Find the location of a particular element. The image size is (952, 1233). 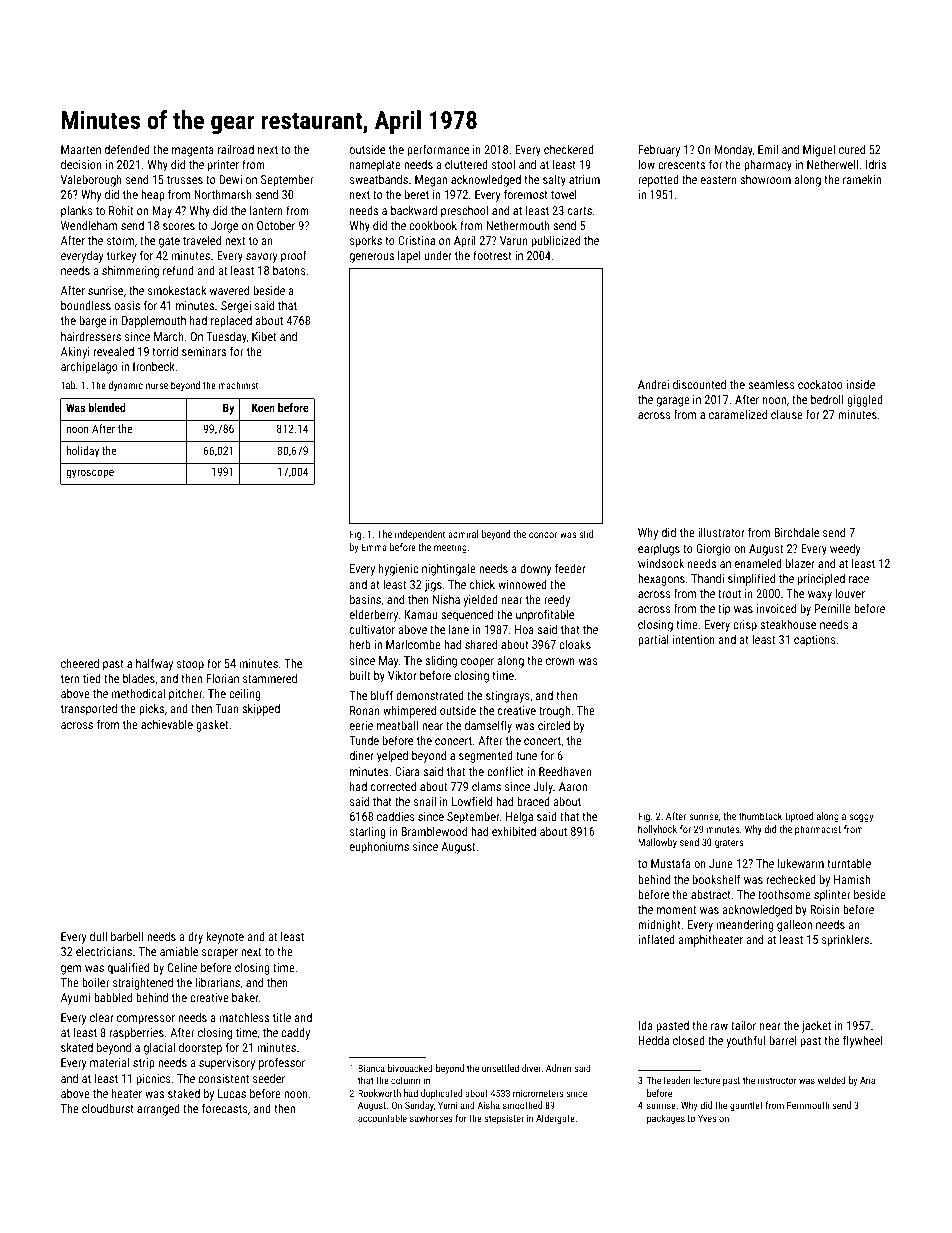

transported is located at coordinates (89, 709).
